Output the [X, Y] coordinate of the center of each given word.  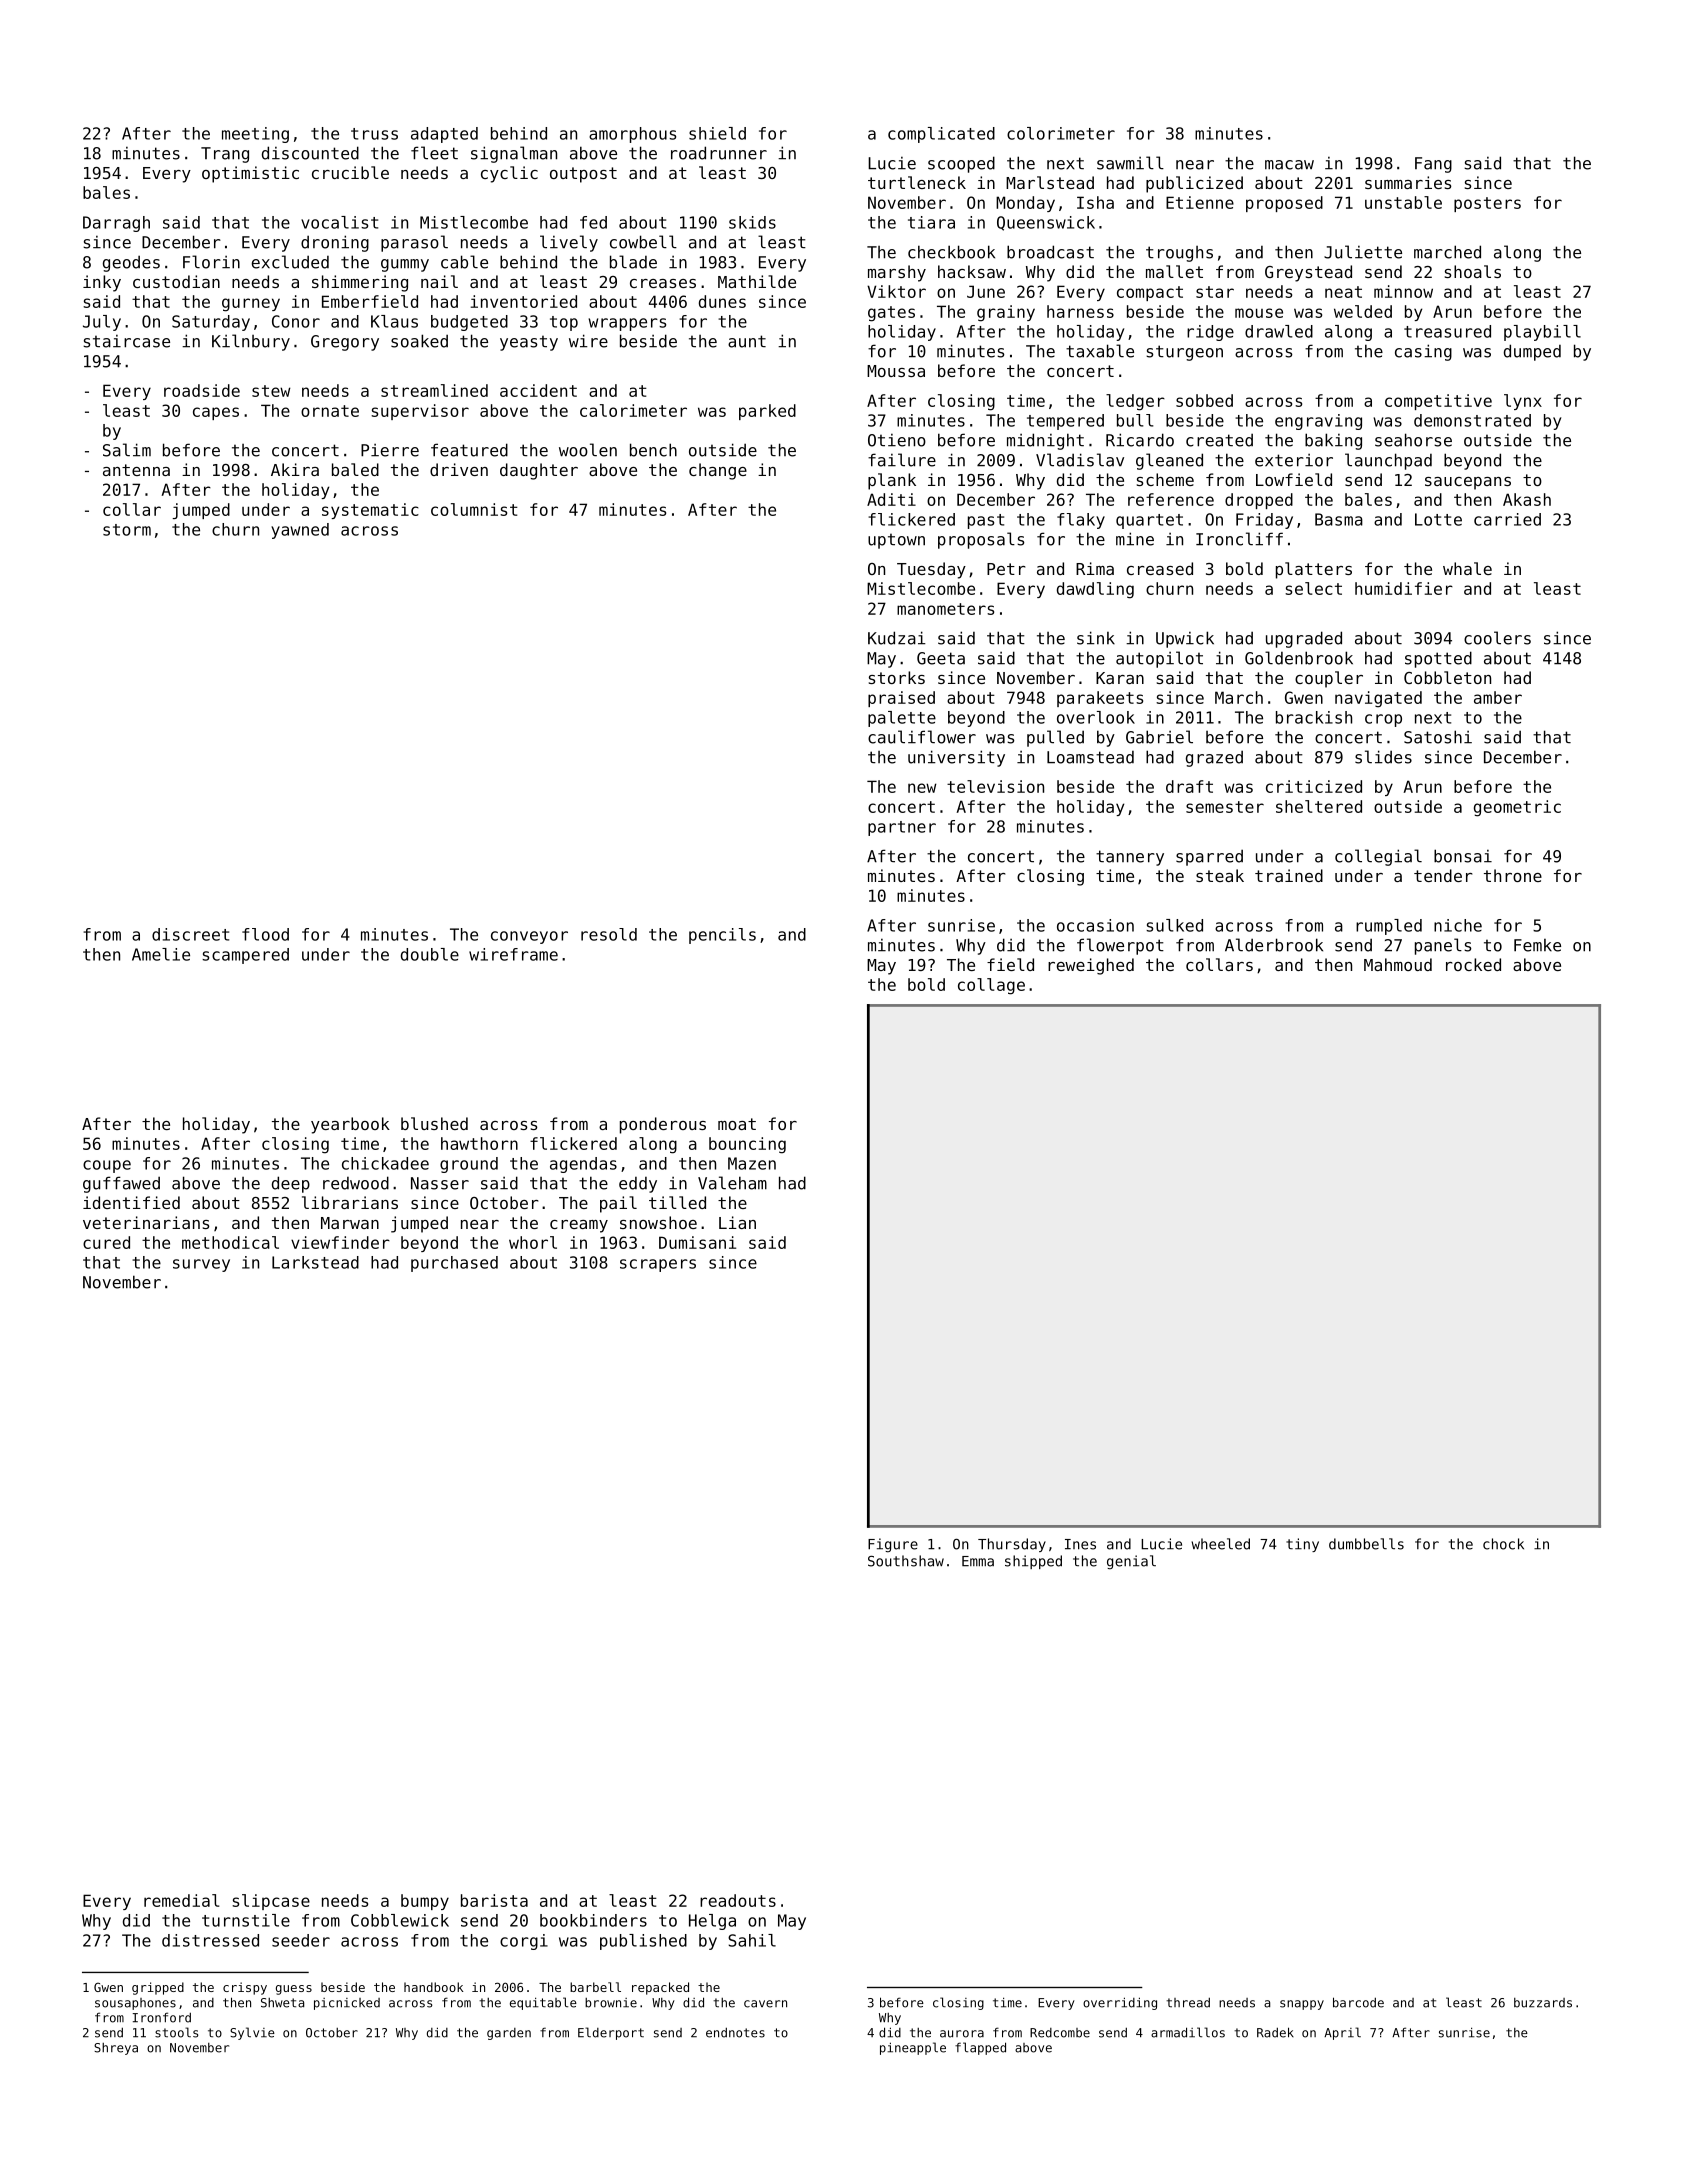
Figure [893, 1545]
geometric [1517, 808]
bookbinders [593, 1920]
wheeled [1220, 1544]
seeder [301, 1940]
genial [1131, 1562]
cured [106, 1242]
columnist [474, 509]
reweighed [1091, 966]
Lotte [1438, 519]
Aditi [891, 499]
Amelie [161, 954]
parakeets [1100, 699]
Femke [1537, 945]
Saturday [211, 323]
